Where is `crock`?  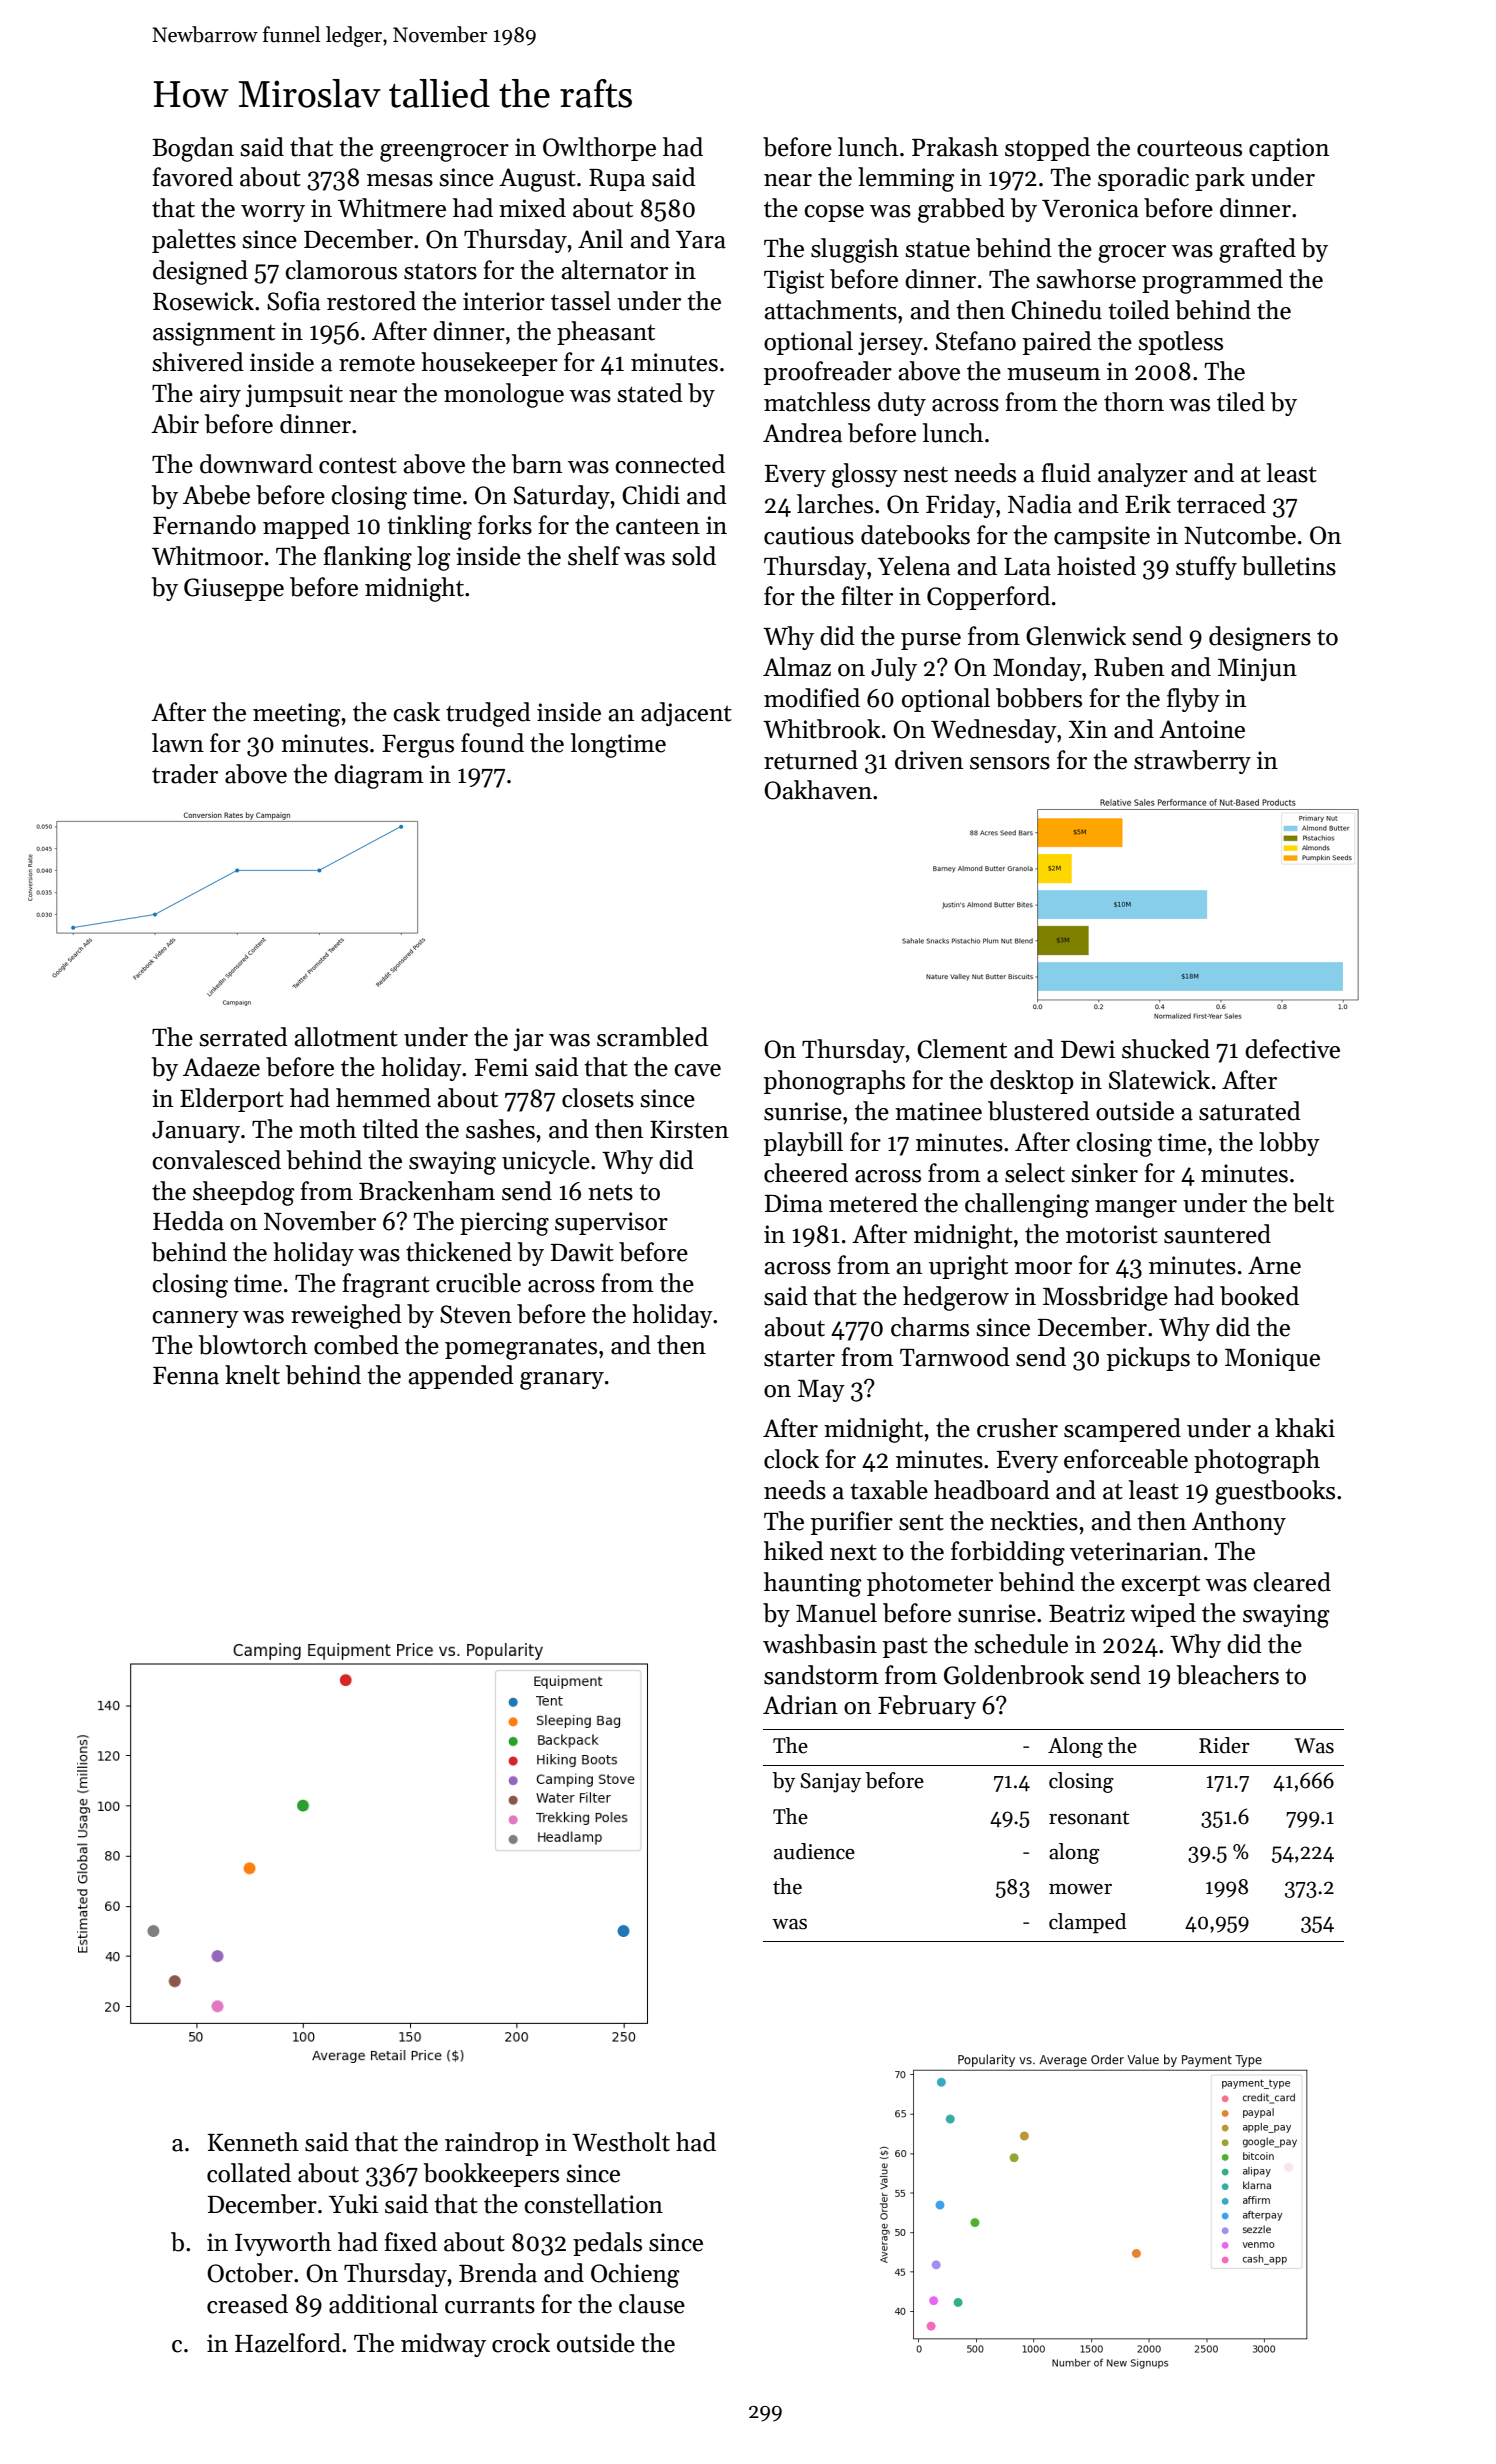
crock is located at coordinates (521, 2343).
